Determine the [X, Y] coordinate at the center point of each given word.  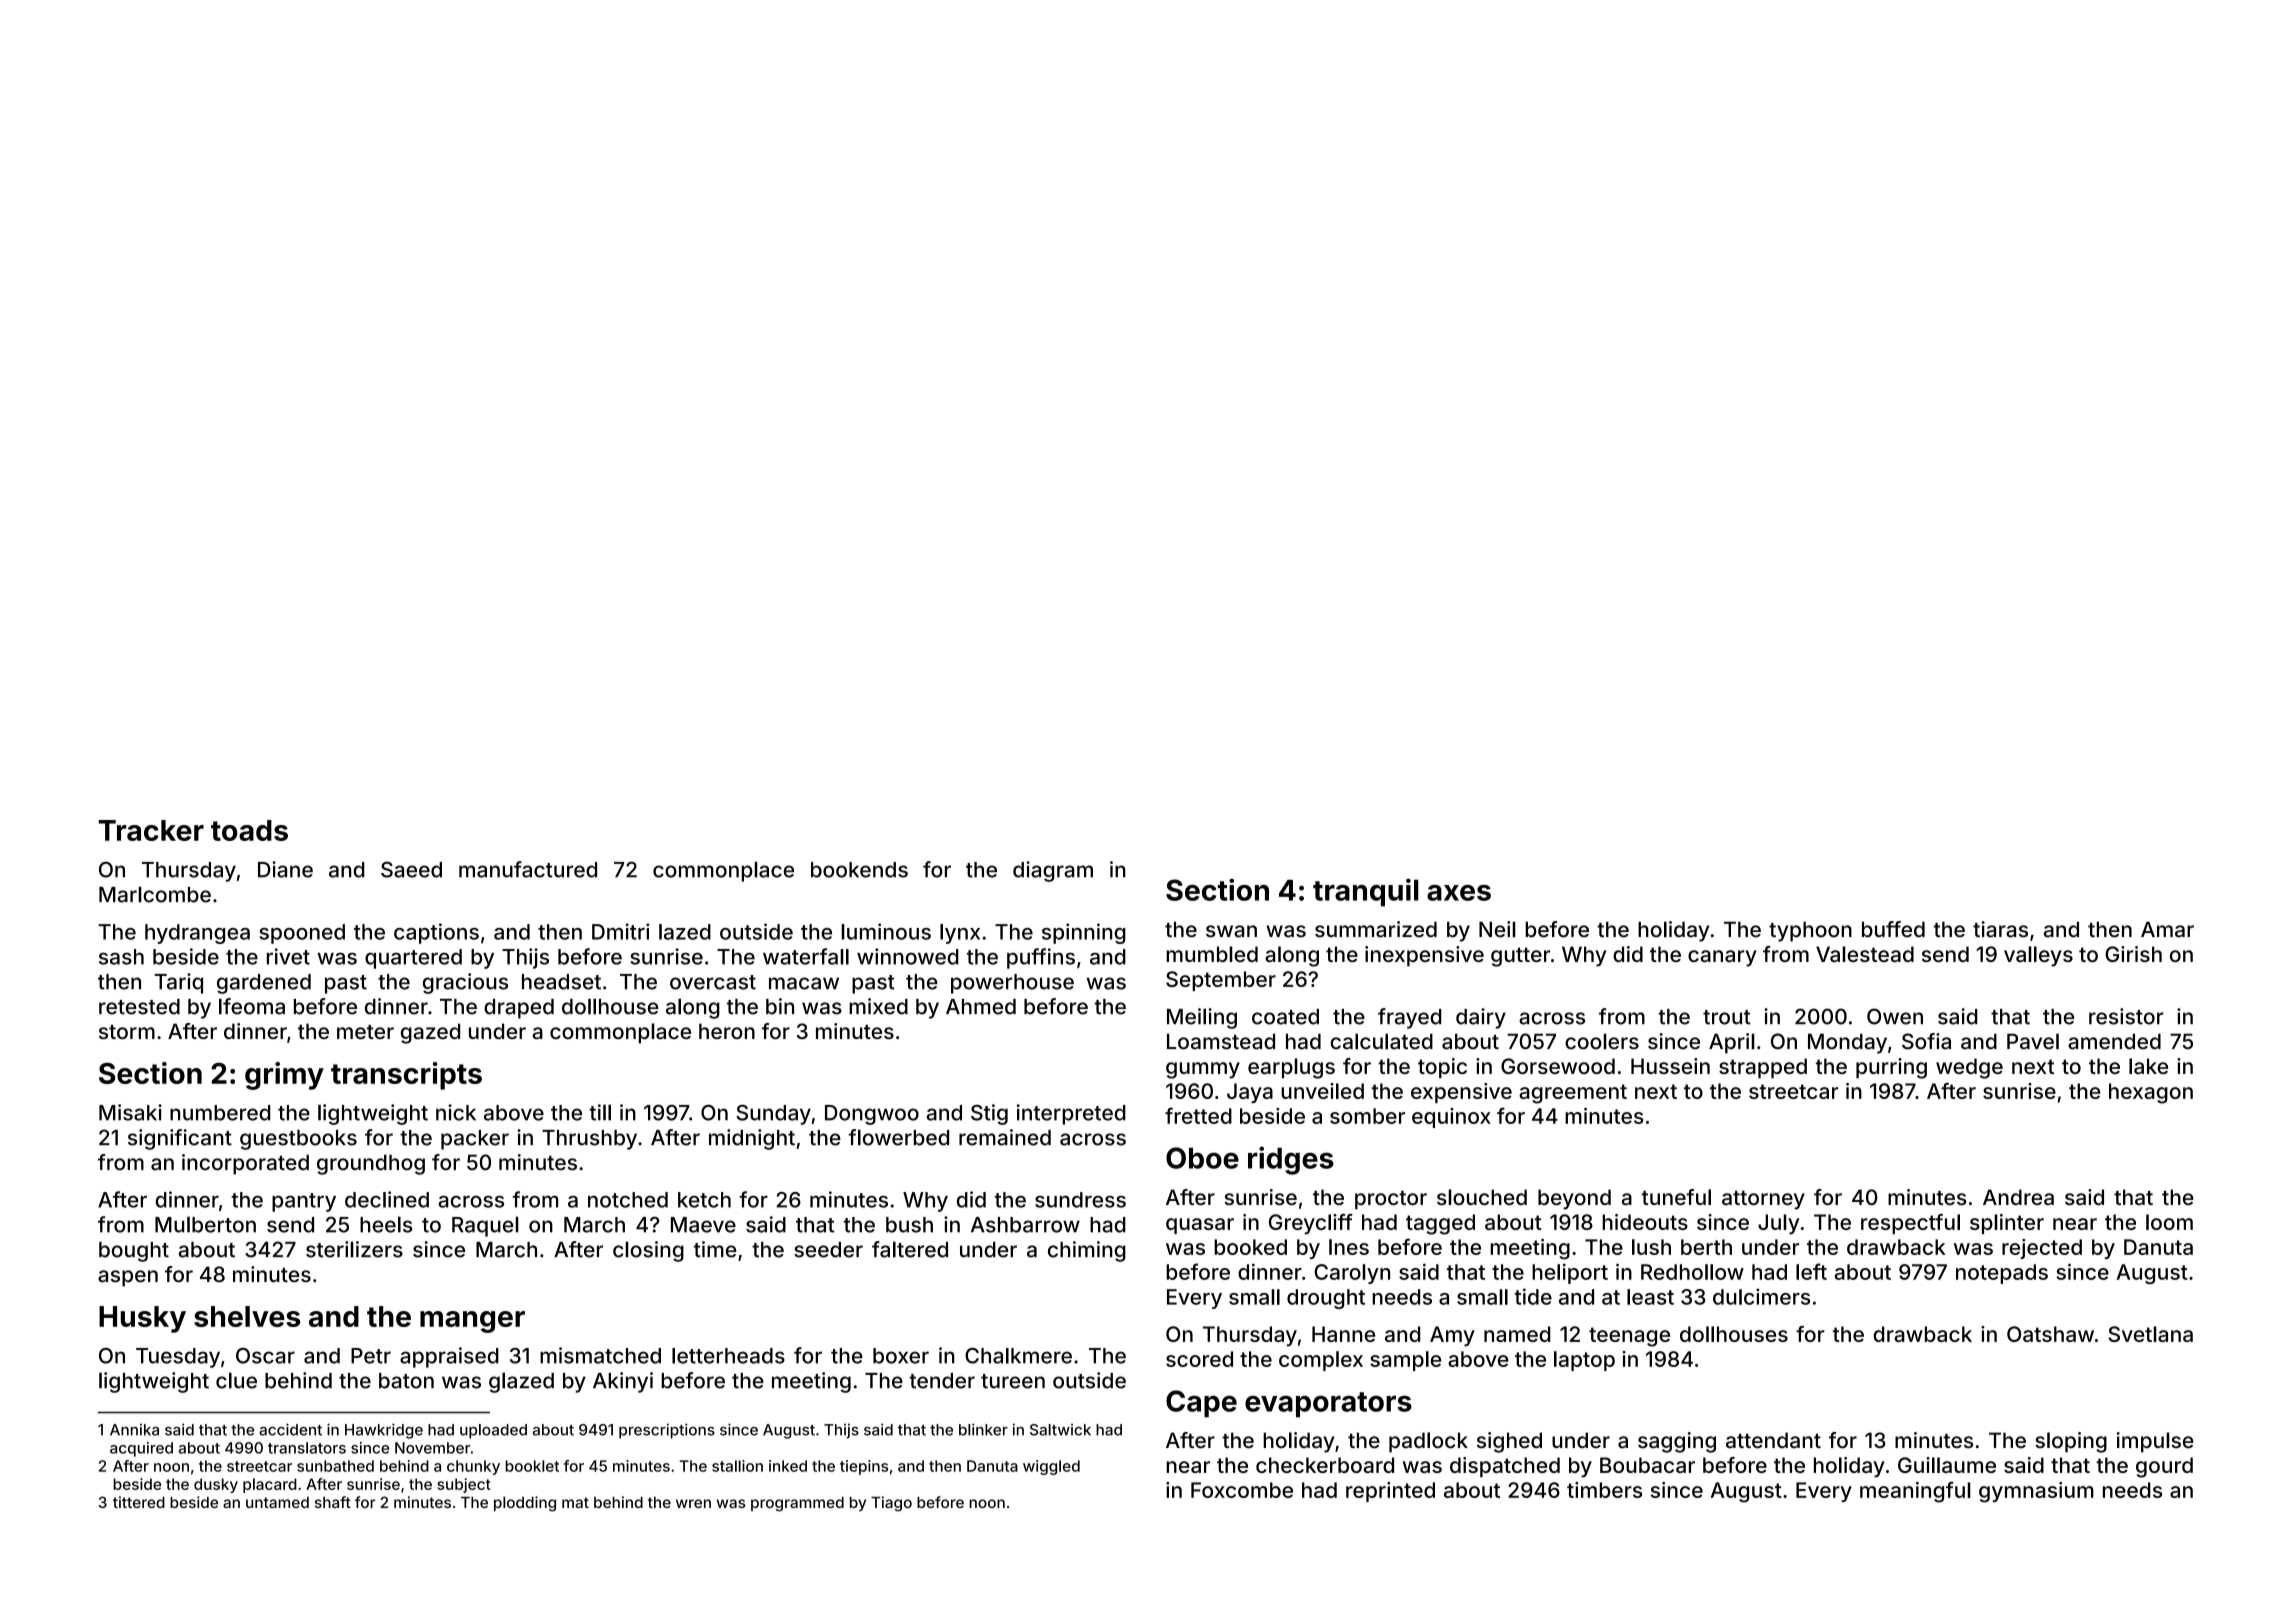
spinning [1084, 933]
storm [127, 1032]
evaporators [1328, 1405]
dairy [1481, 1018]
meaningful [1915, 1492]
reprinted [1390, 1492]
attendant [1773, 1440]
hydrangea [197, 934]
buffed [1893, 929]
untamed [277, 1502]
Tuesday [178, 1358]
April [1732, 1043]
